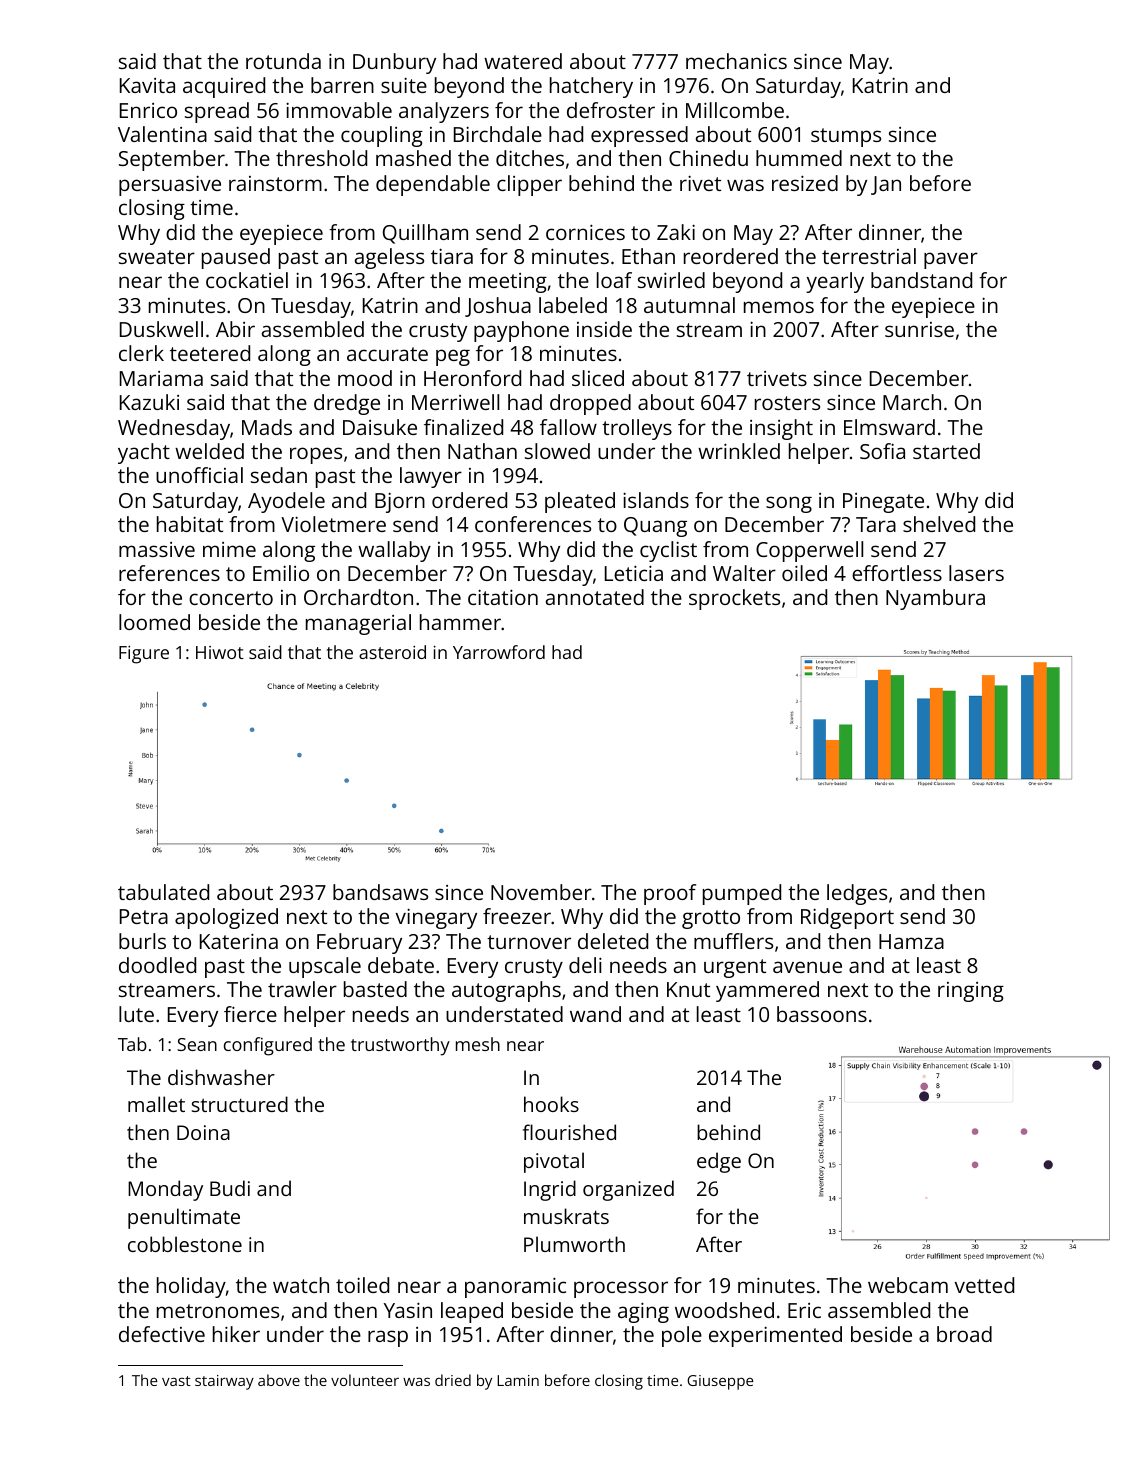  I want to click on muskrats, so click(566, 1216).
